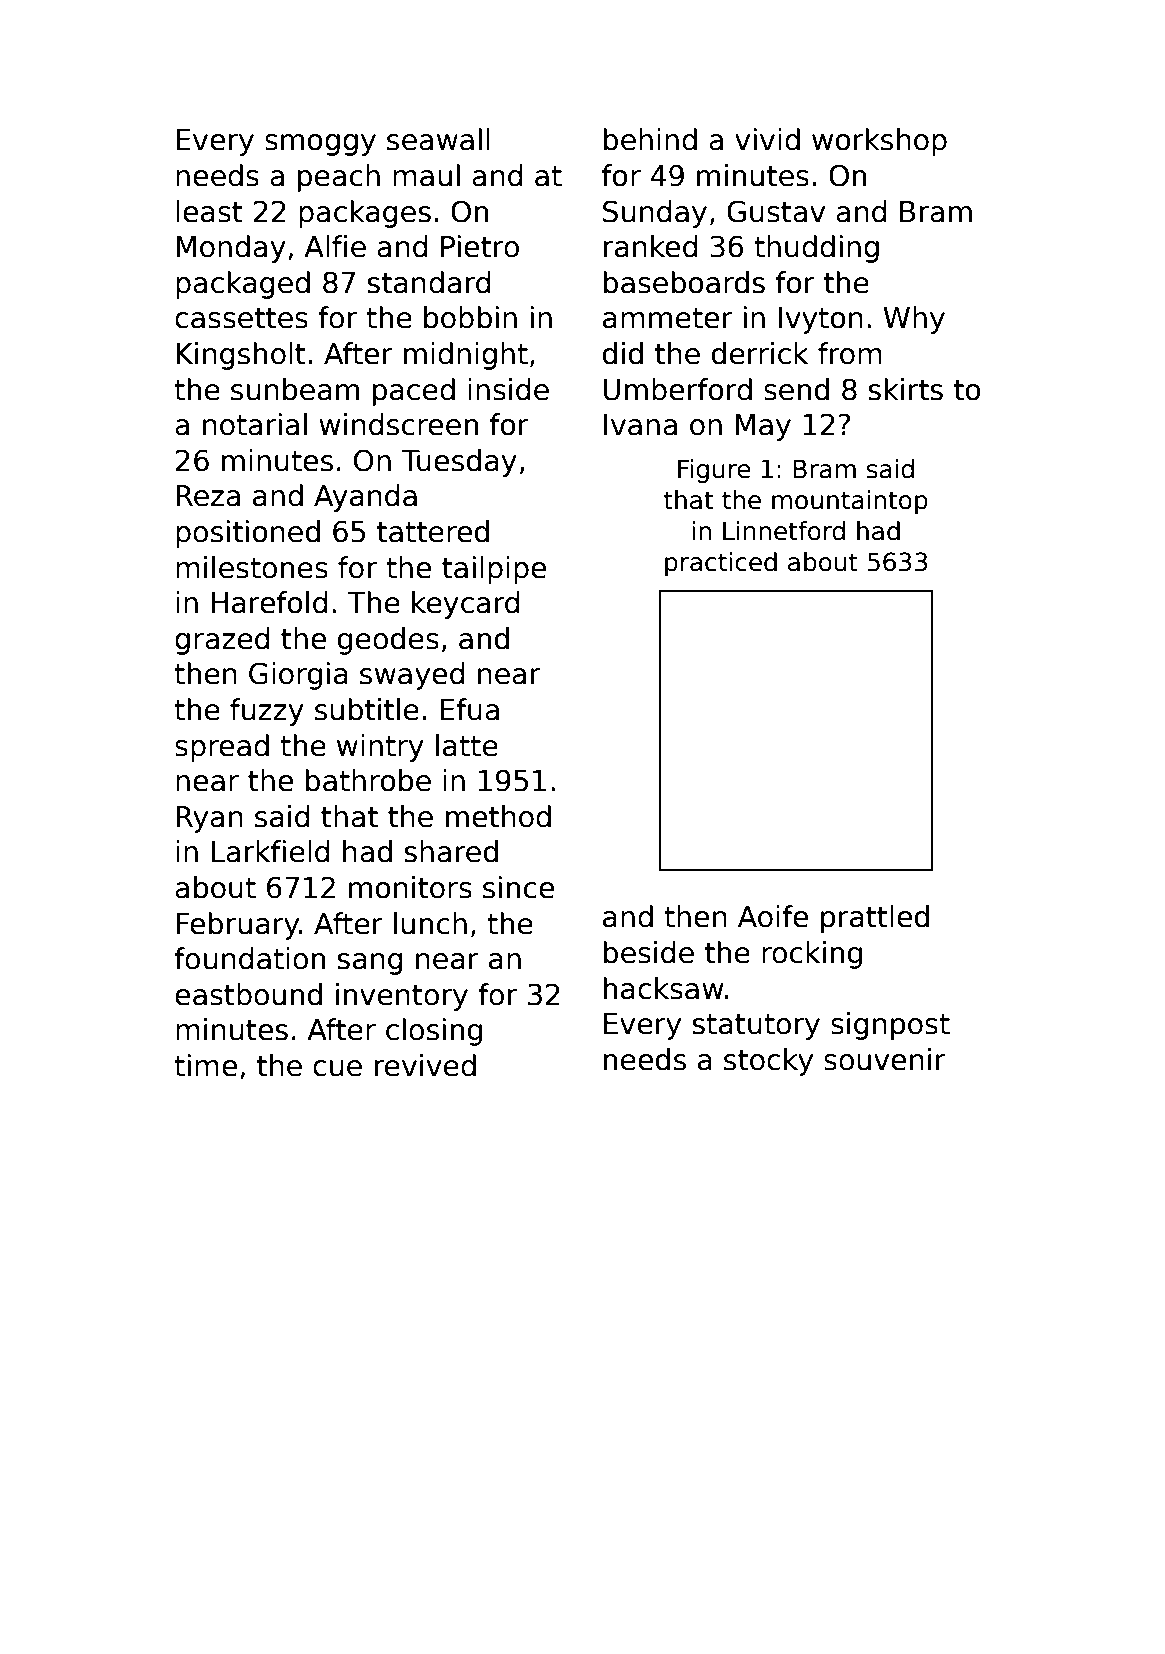 The width and height of the image is (1165, 1654). Describe the element at coordinates (388, 641) in the image. I see `geodes` at that location.
